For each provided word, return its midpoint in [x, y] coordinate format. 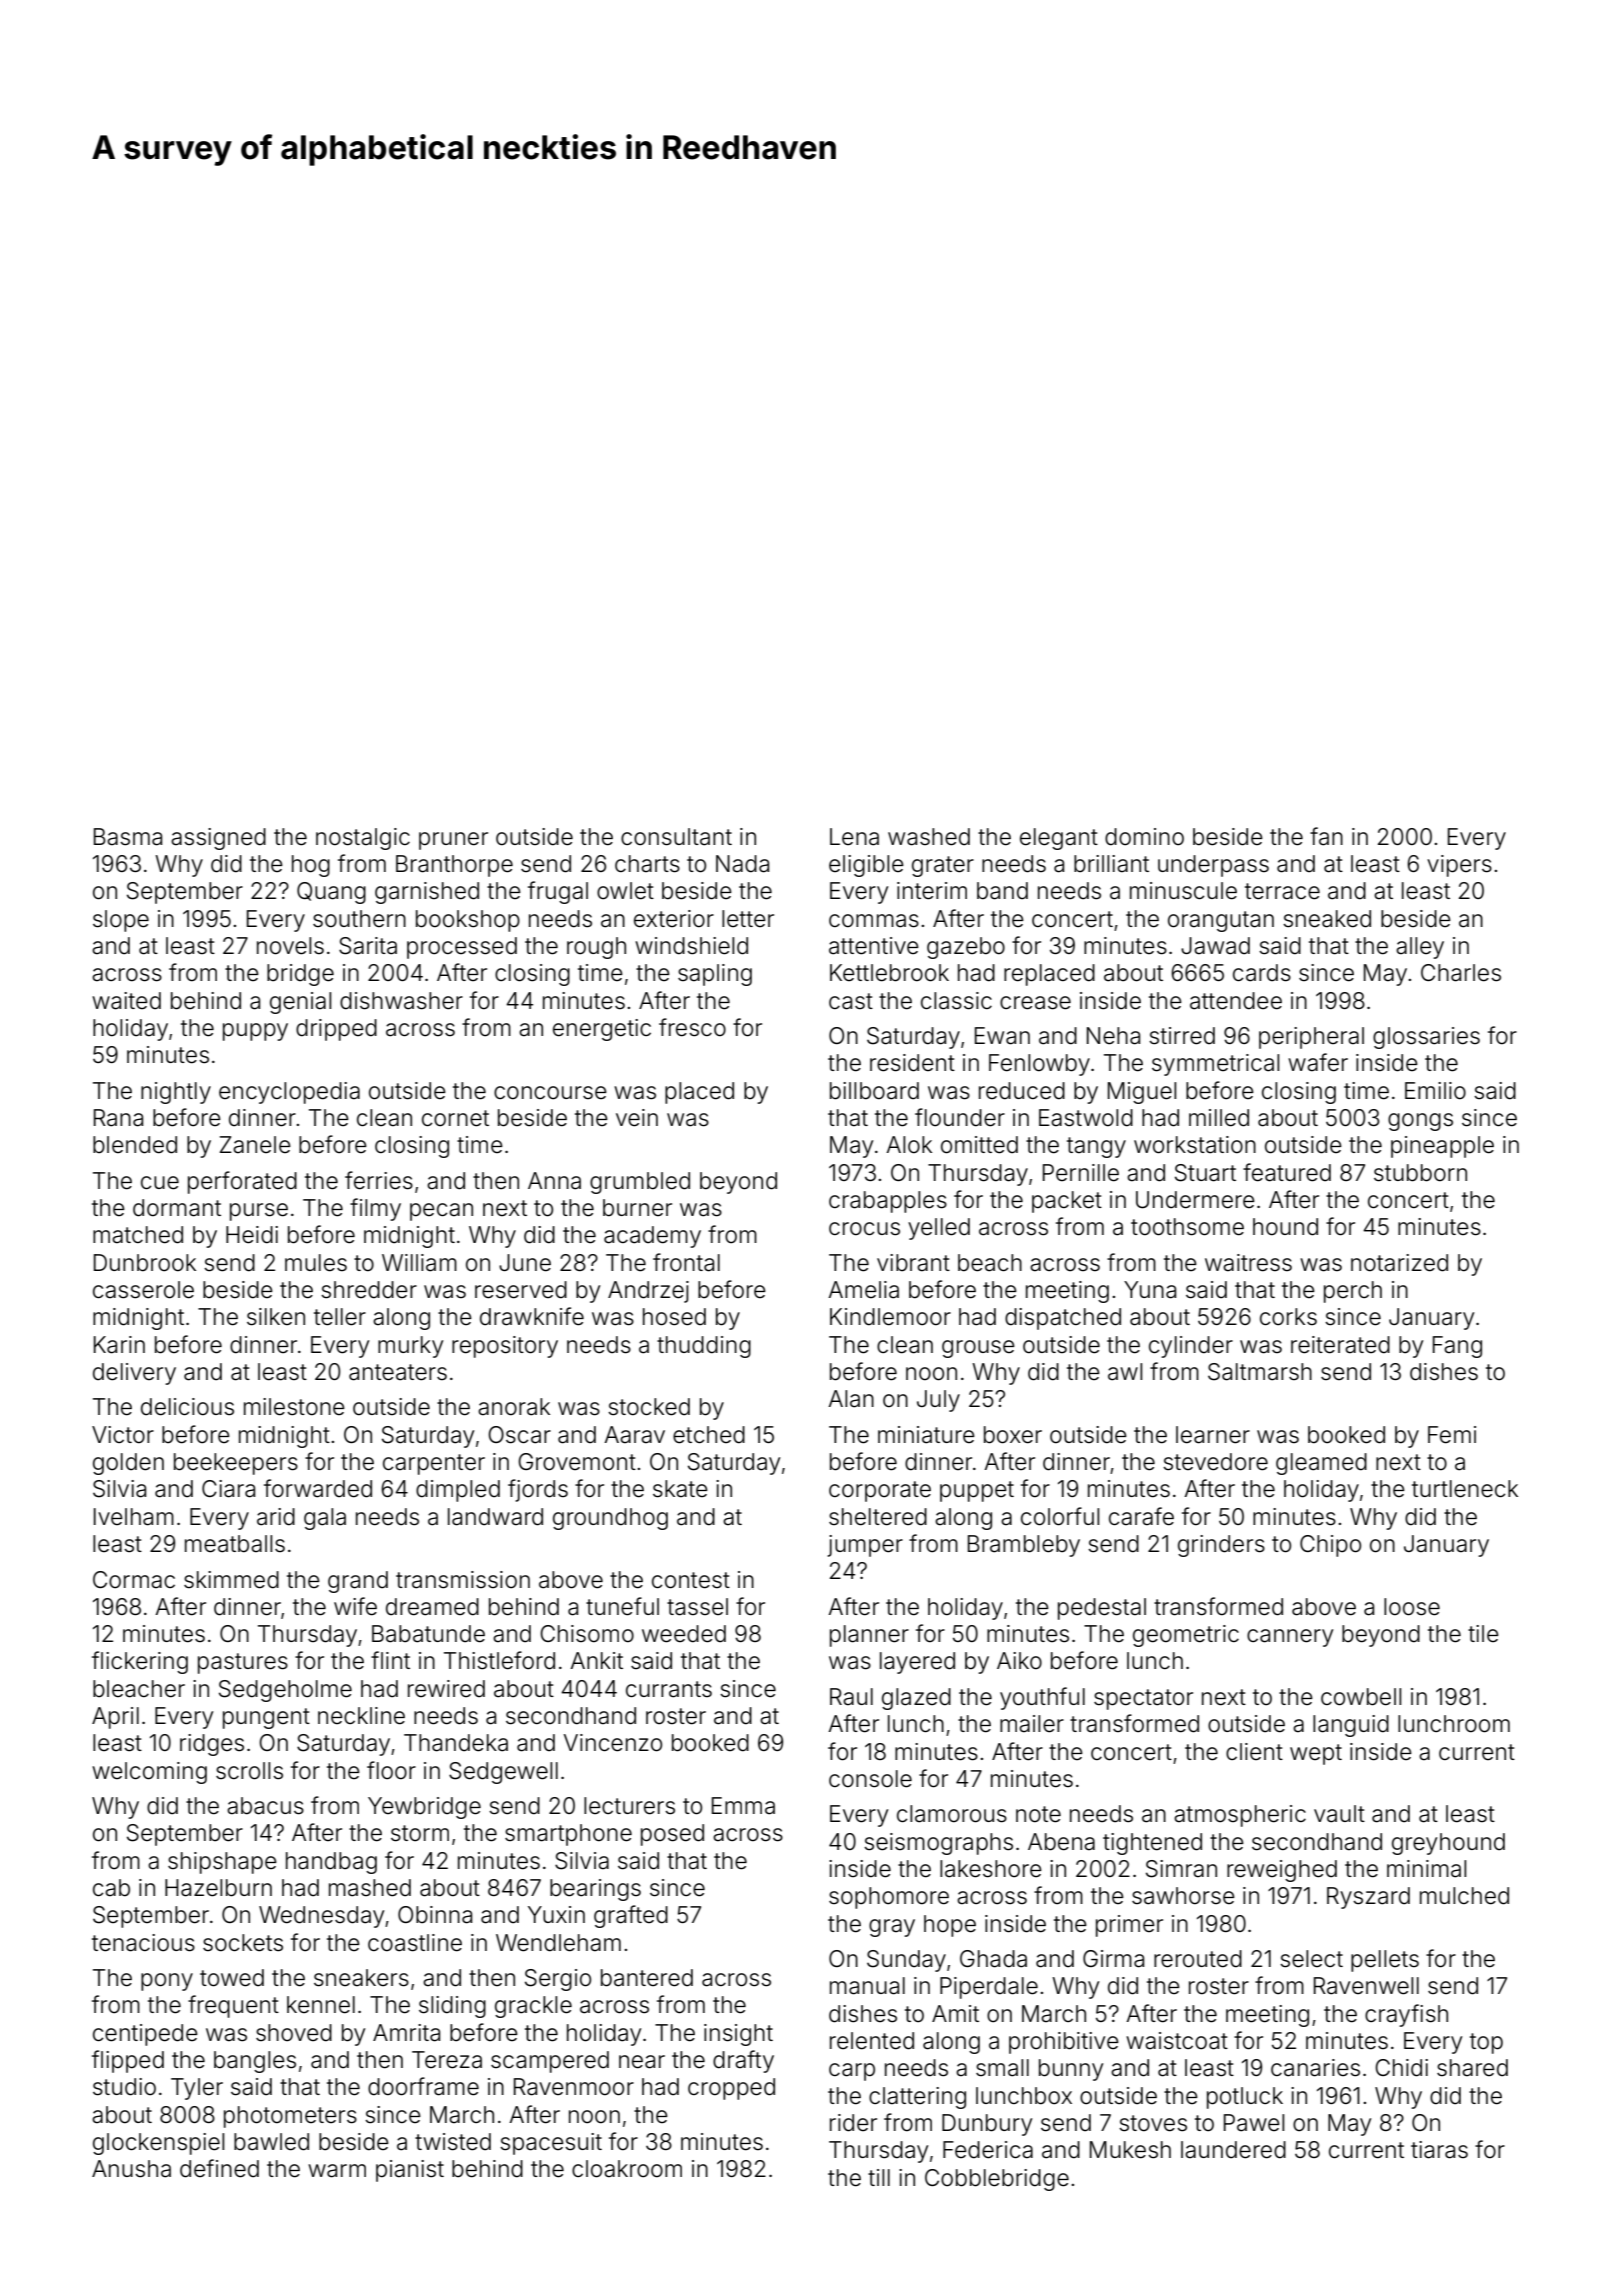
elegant [1059, 839]
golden [128, 1464]
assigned [218, 839]
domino [1144, 837]
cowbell [1361, 1697]
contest [691, 1580]
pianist [410, 2171]
